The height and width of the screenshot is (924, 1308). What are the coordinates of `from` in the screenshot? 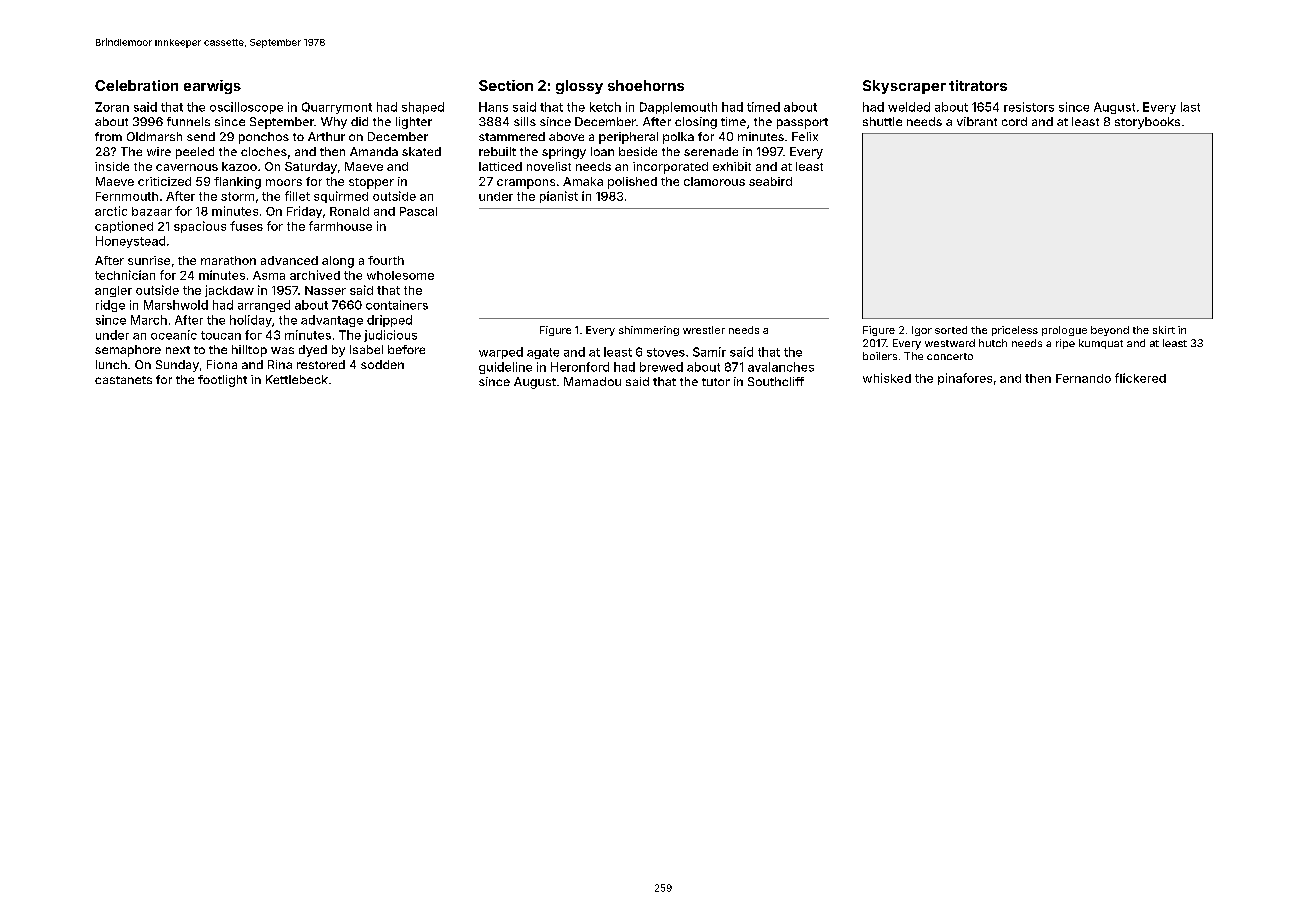 It's located at (108, 136).
